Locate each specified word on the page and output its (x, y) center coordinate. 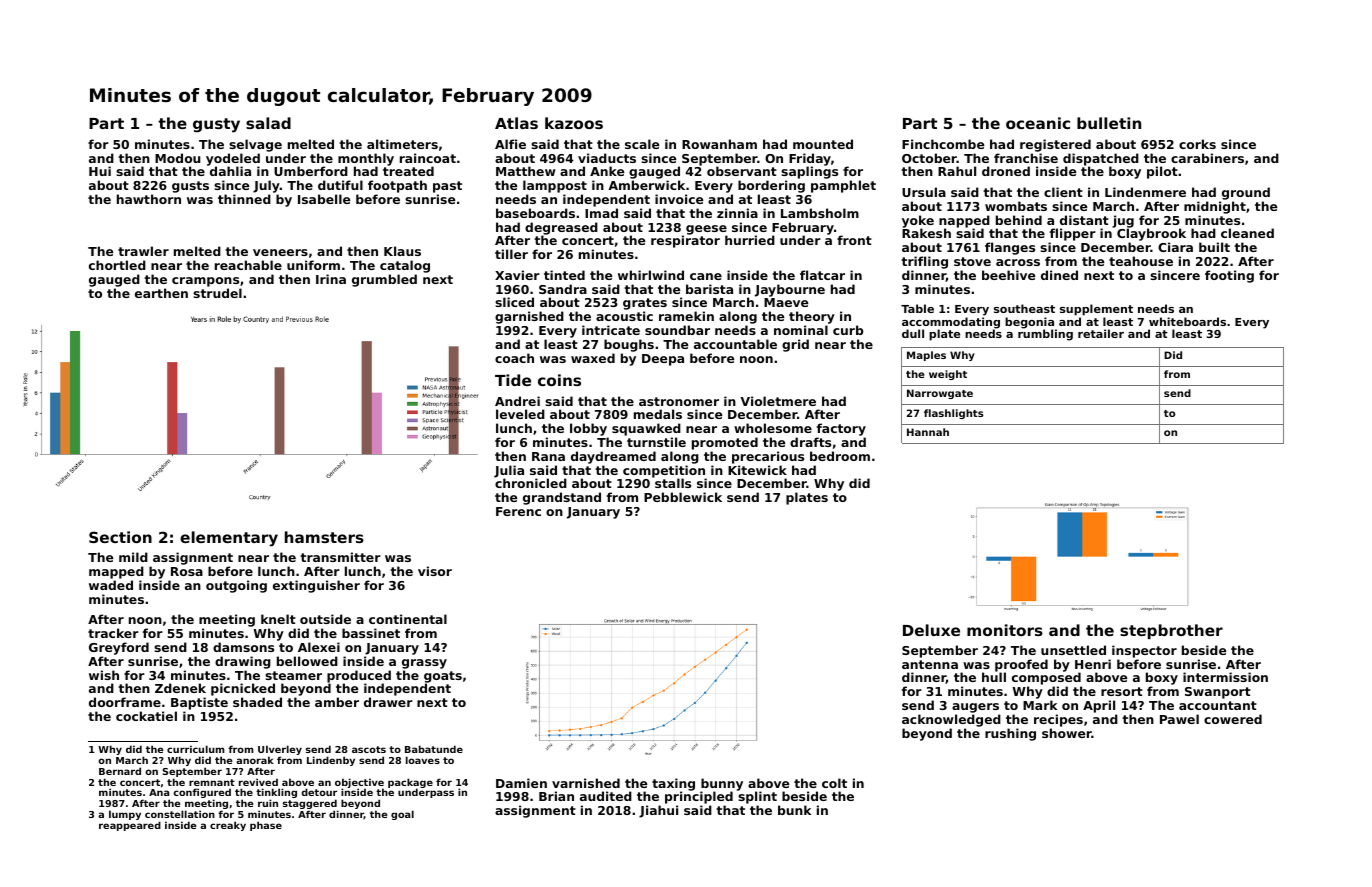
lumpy (125, 815)
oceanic (1038, 123)
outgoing (236, 586)
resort (1122, 691)
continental (408, 619)
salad (268, 123)
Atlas (516, 123)
